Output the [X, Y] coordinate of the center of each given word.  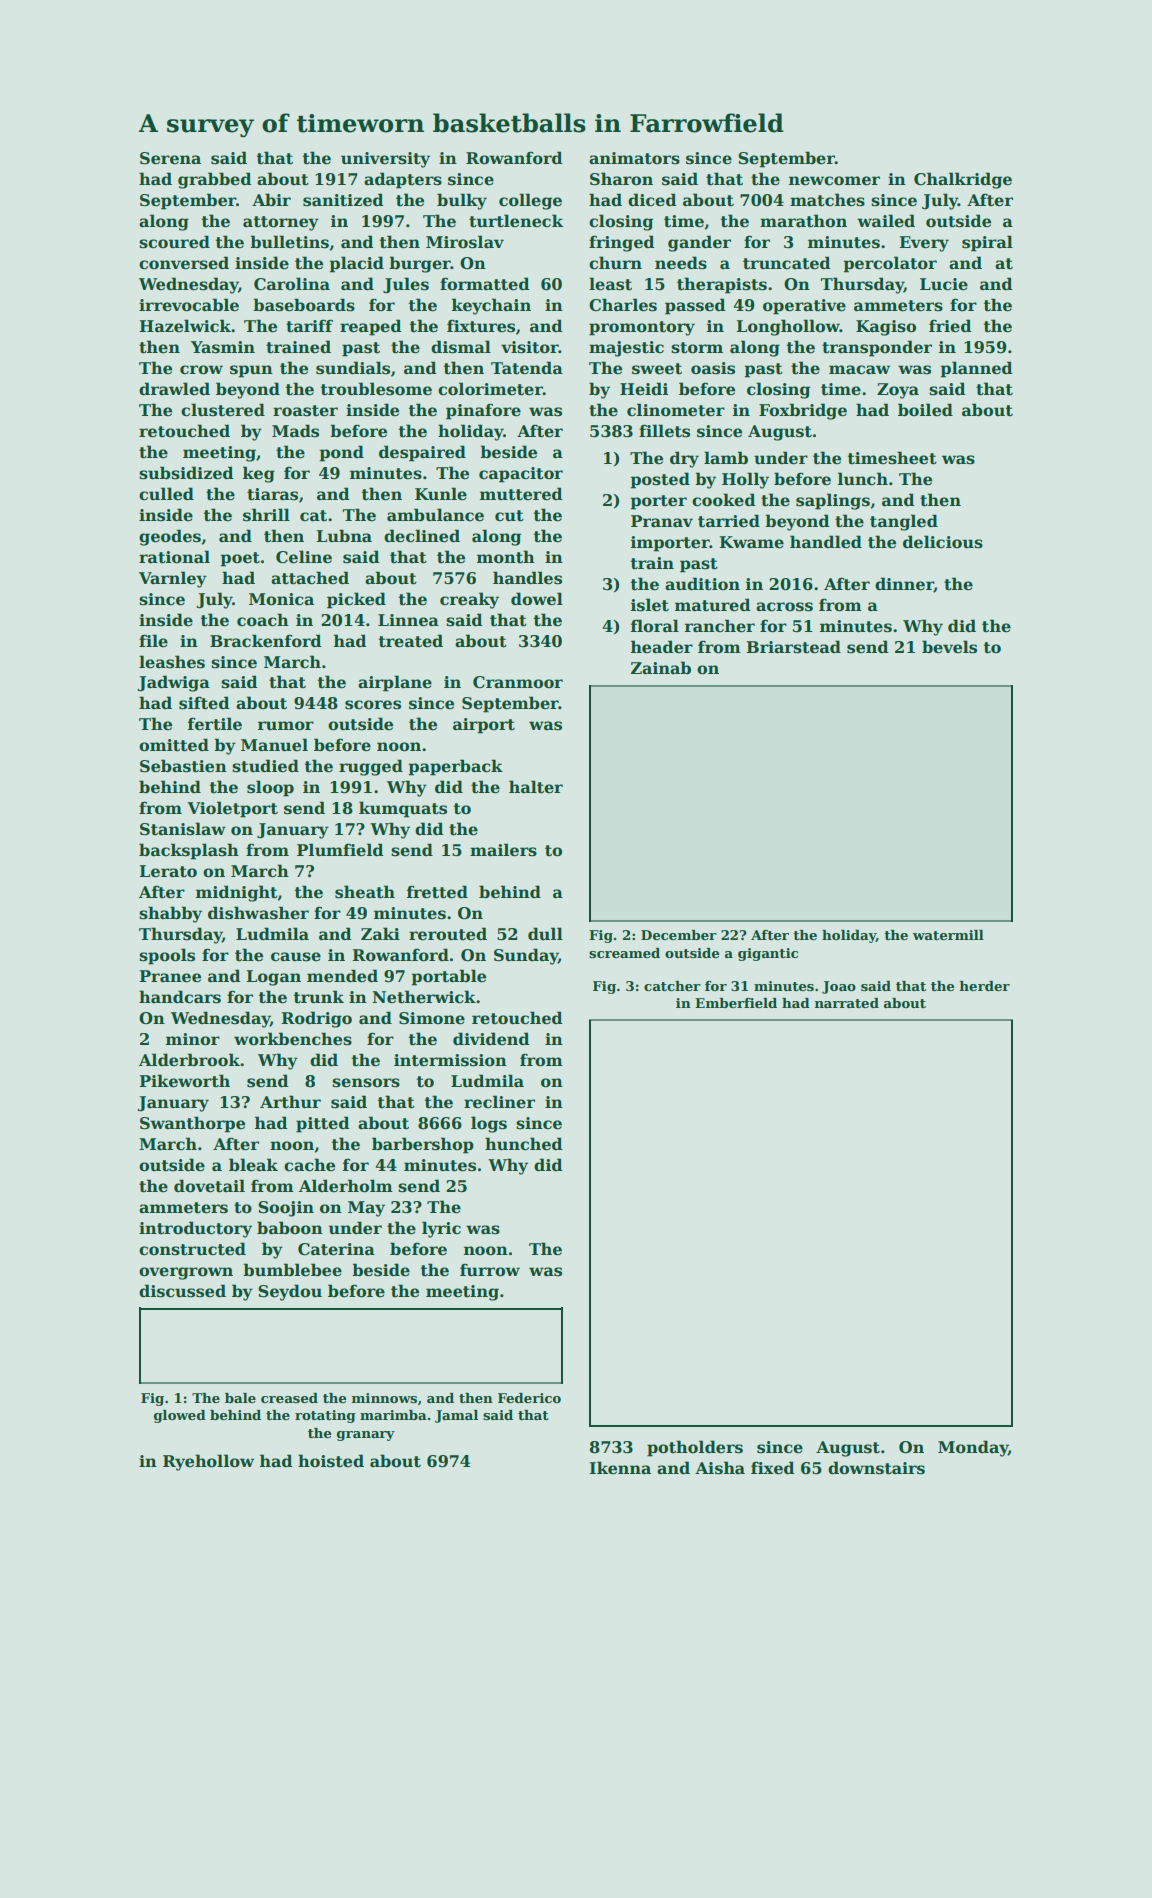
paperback [456, 767]
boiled [925, 410]
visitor [530, 347]
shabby [170, 914]
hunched [524, 1144]
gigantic [768, 954]
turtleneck [516, 221]
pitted [323, 1124]
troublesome [376, 389]
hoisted [331, 1461]
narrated [847, 1003]
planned [977, 369]
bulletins [289, 242]
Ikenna [620, 1468]
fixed [773, 1468]
